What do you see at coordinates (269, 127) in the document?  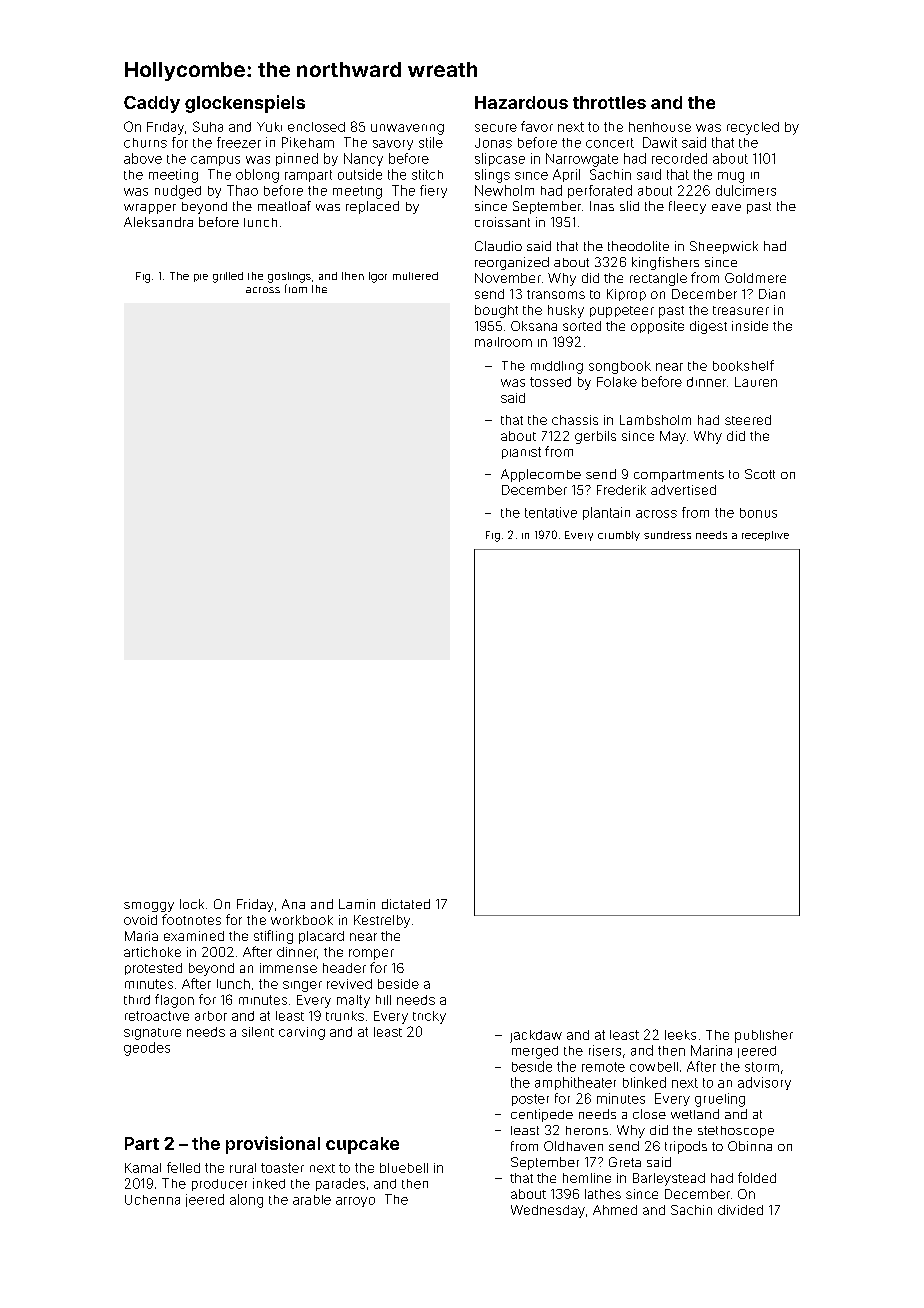 I see `Yuki` at bounding box center [269, 127].
